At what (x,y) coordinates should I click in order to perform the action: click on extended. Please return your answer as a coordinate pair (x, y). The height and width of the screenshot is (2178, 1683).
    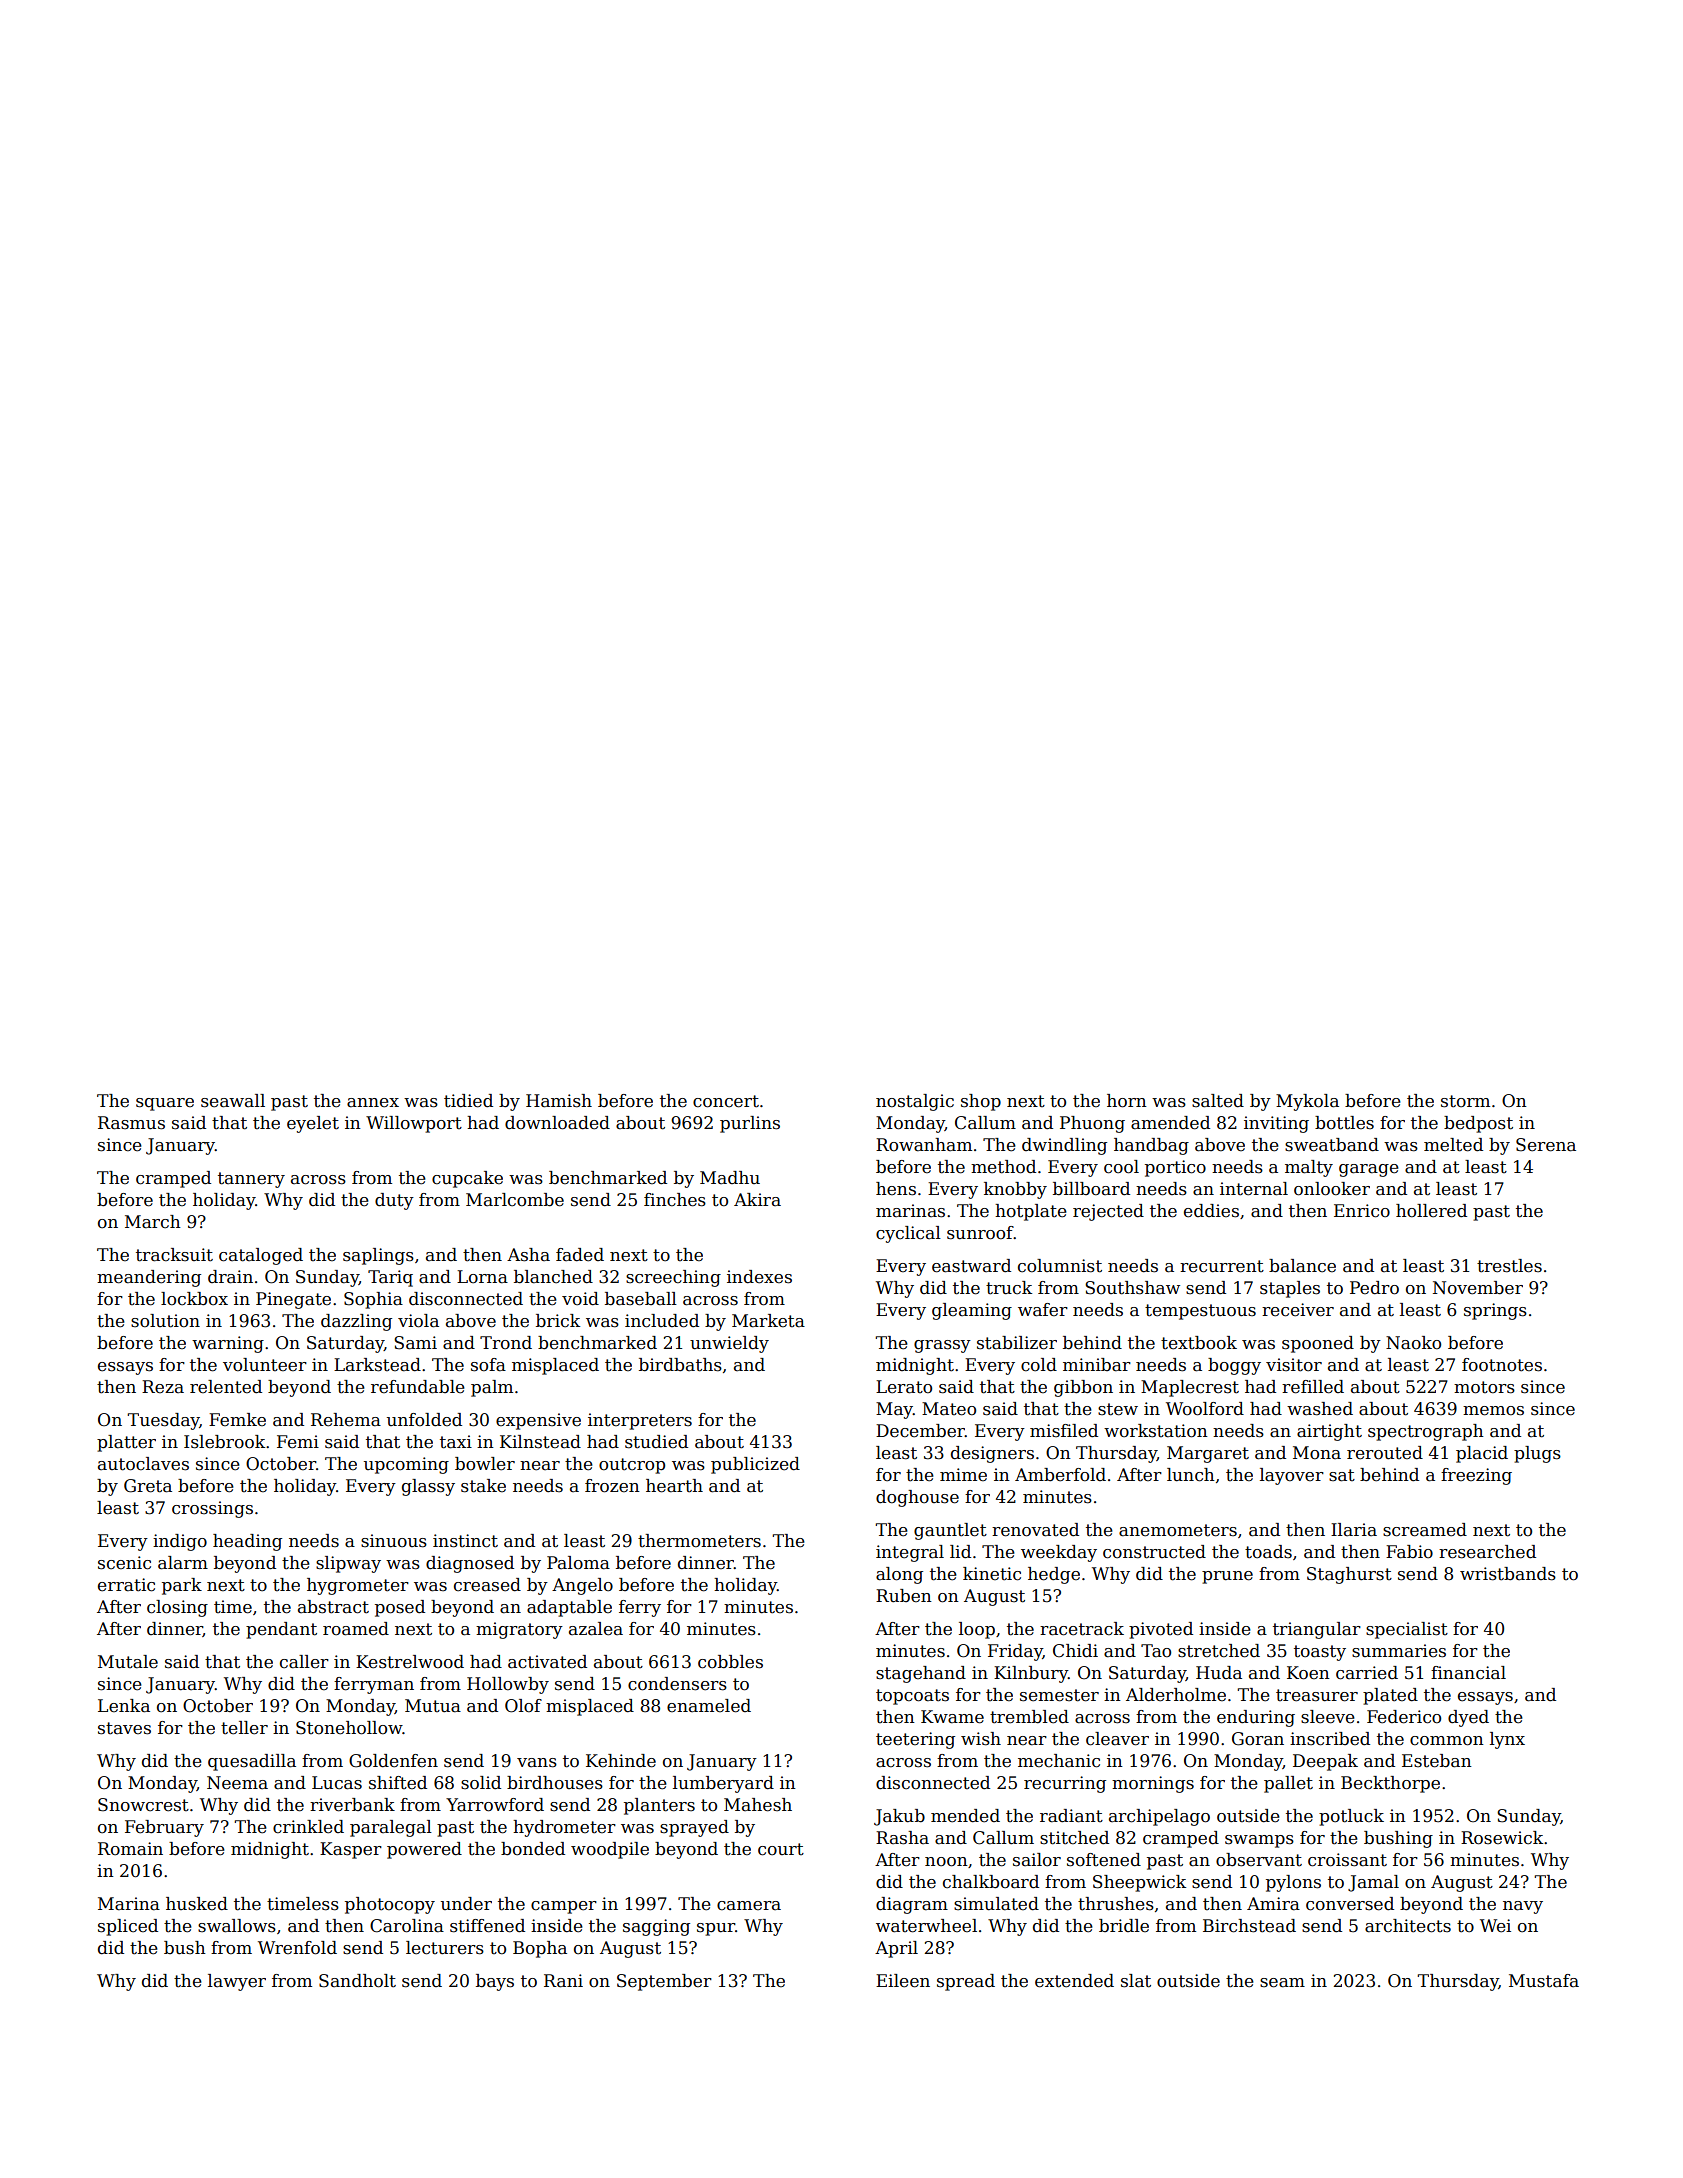
    Looking at the image, I should click on (1074, 1981).
